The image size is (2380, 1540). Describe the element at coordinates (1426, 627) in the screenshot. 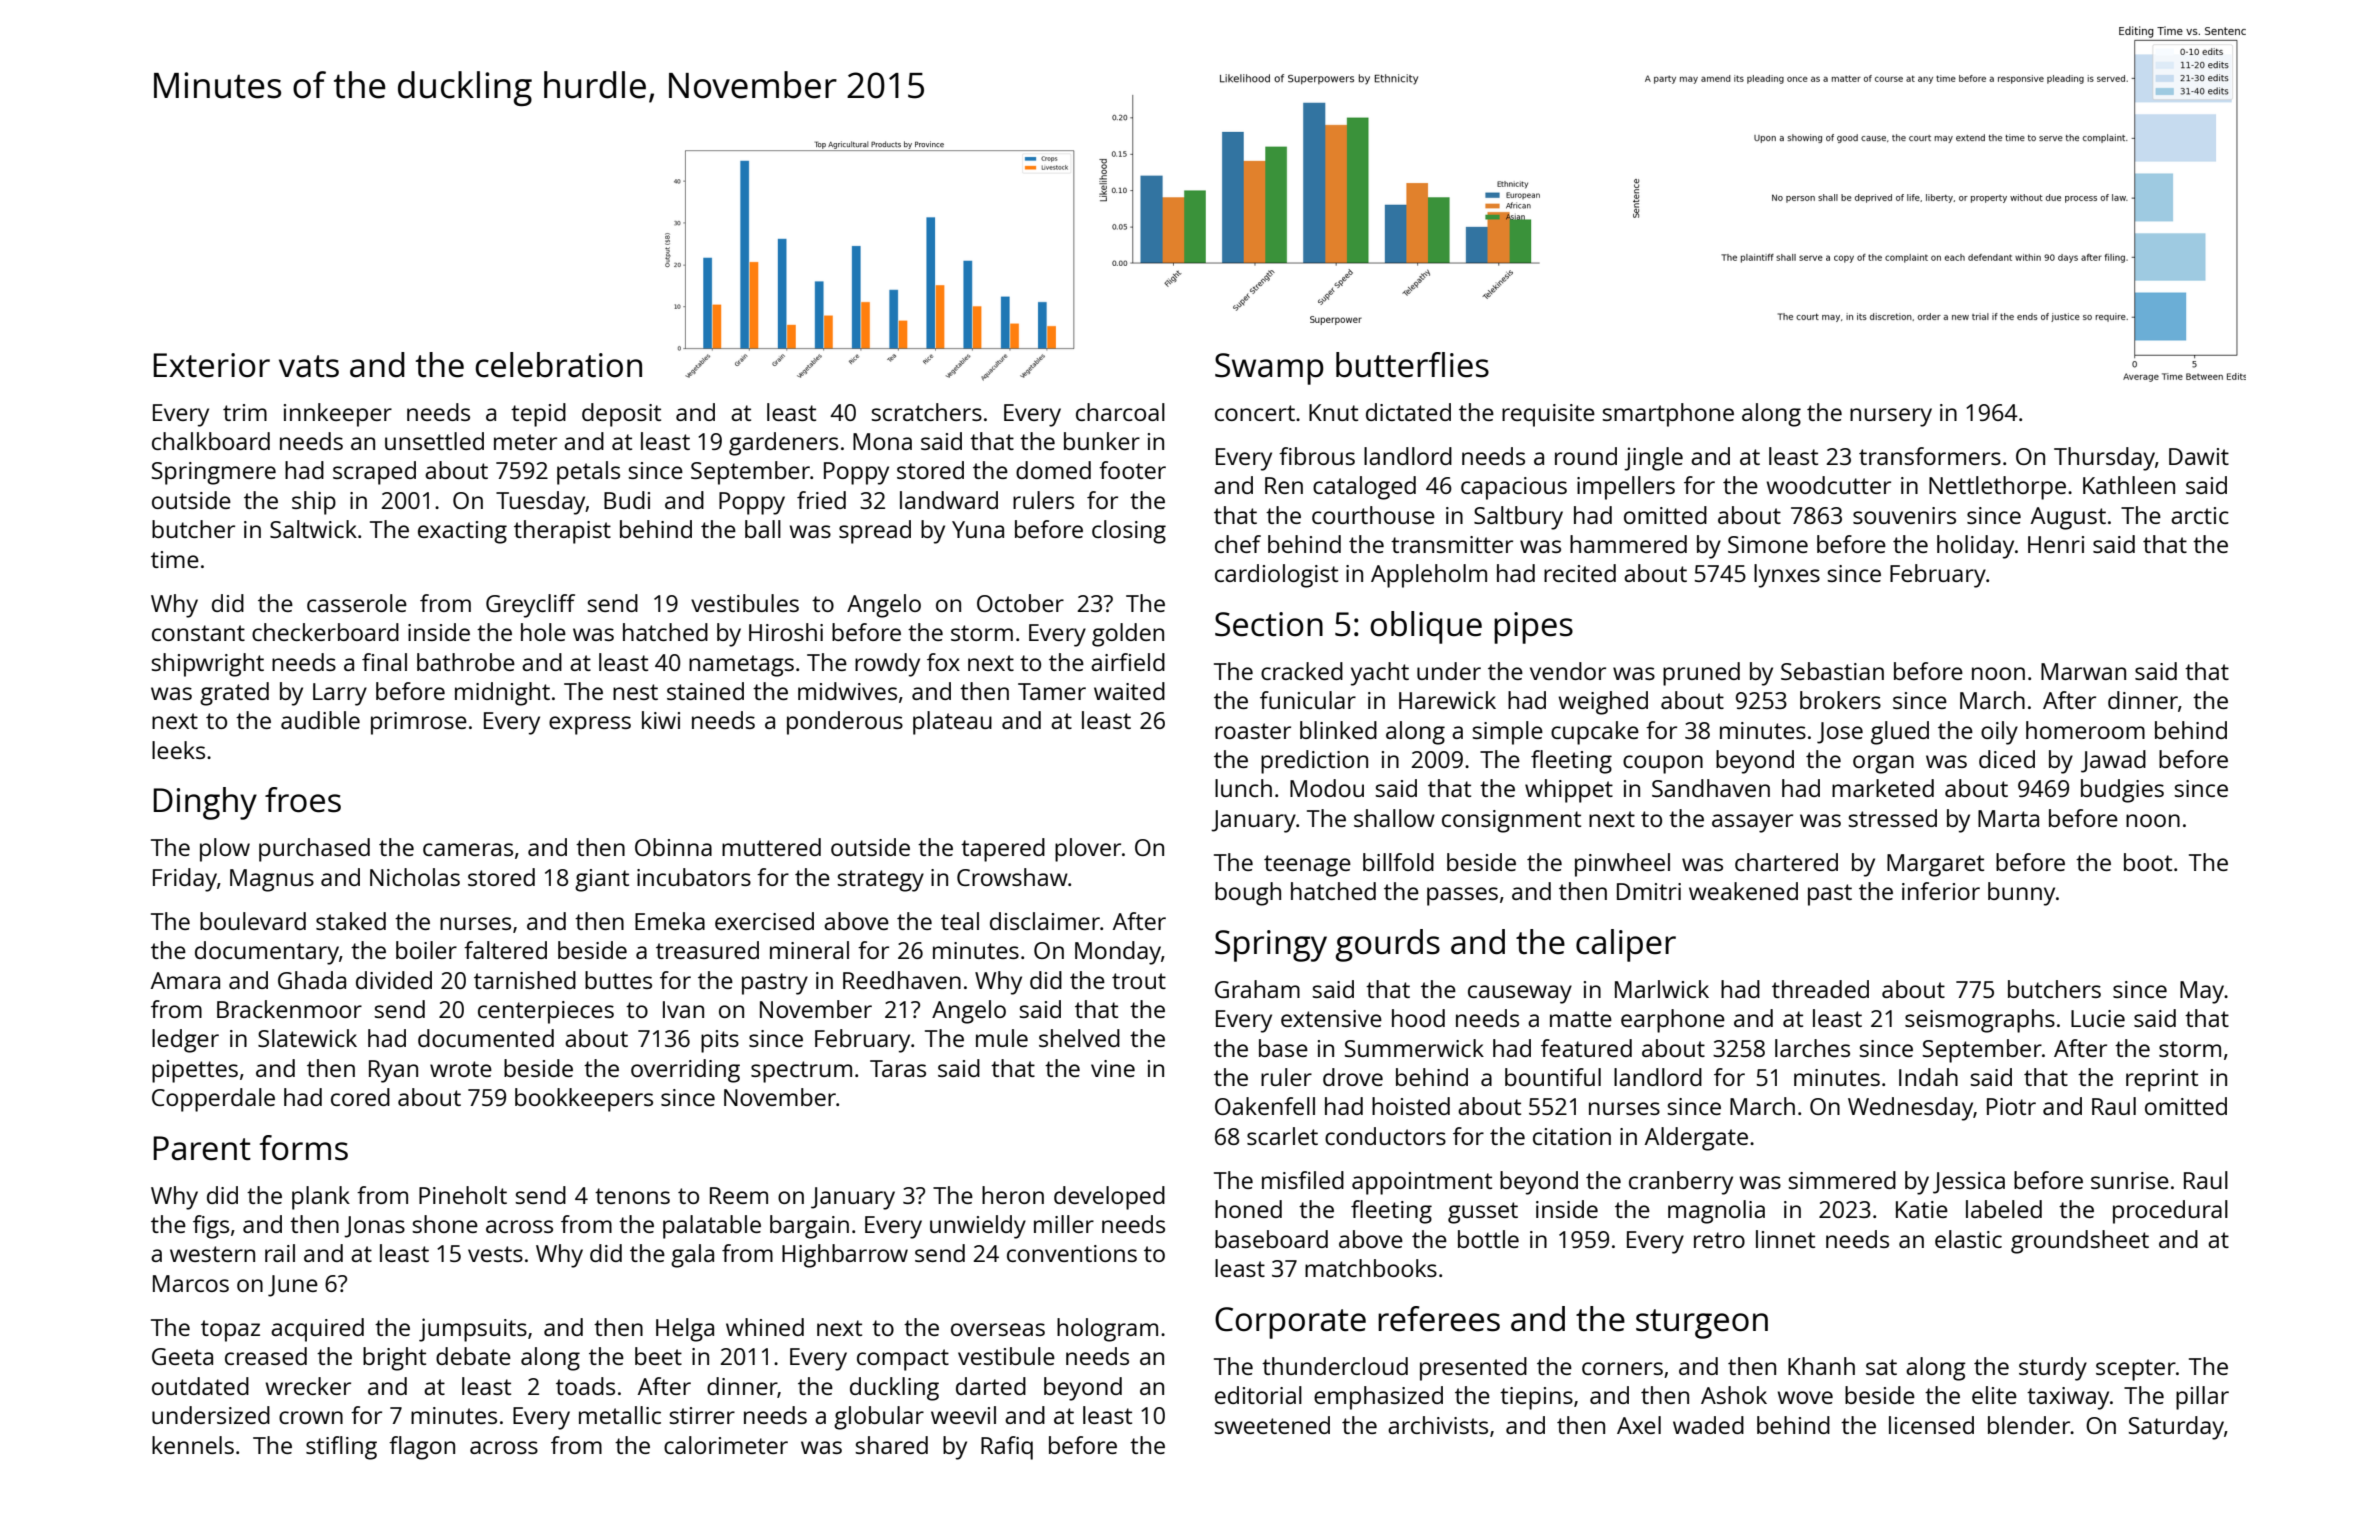

I see `oblique` at that location.
